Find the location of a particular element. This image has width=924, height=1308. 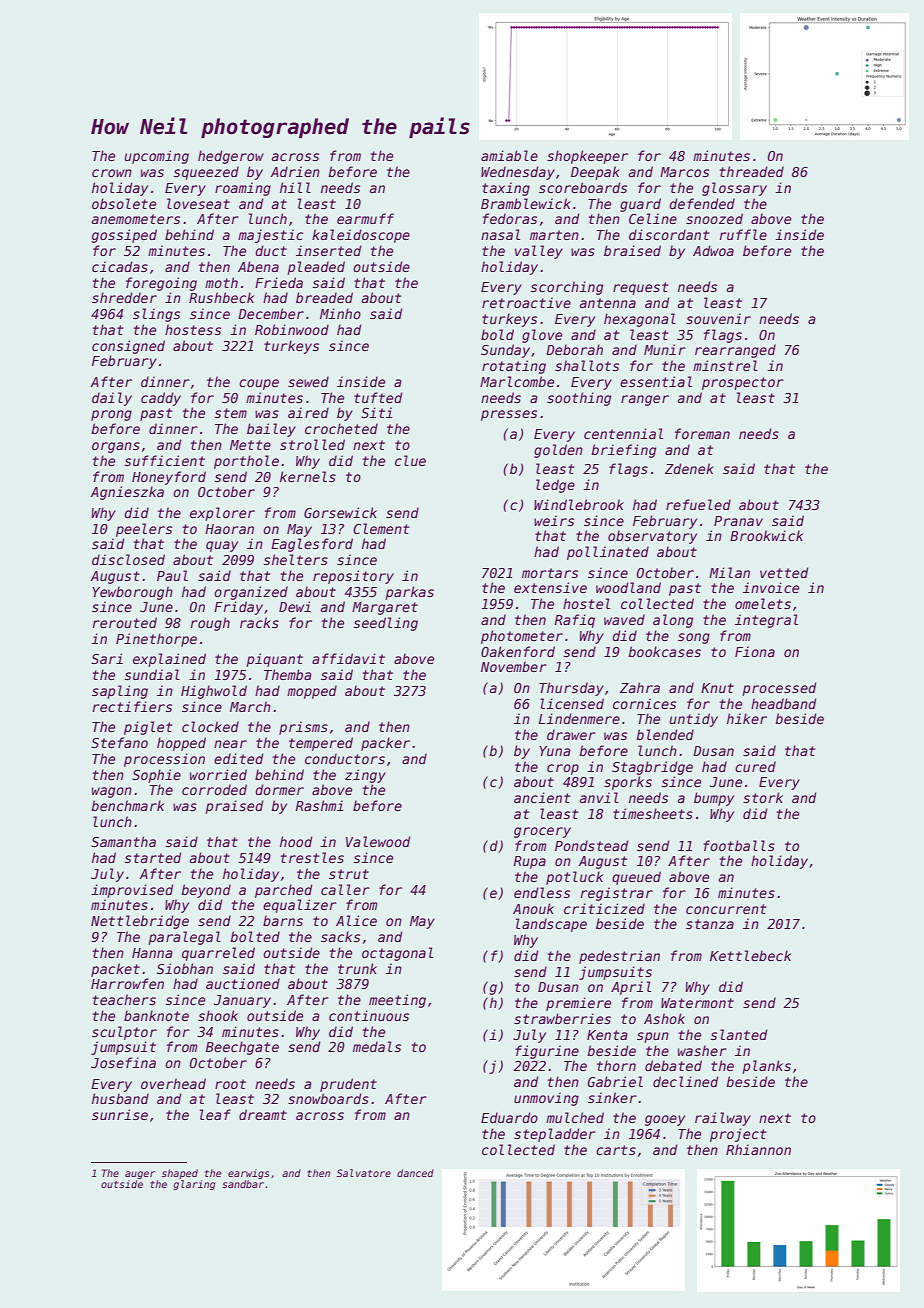

Valewood is located at coordinates (378, 841).
